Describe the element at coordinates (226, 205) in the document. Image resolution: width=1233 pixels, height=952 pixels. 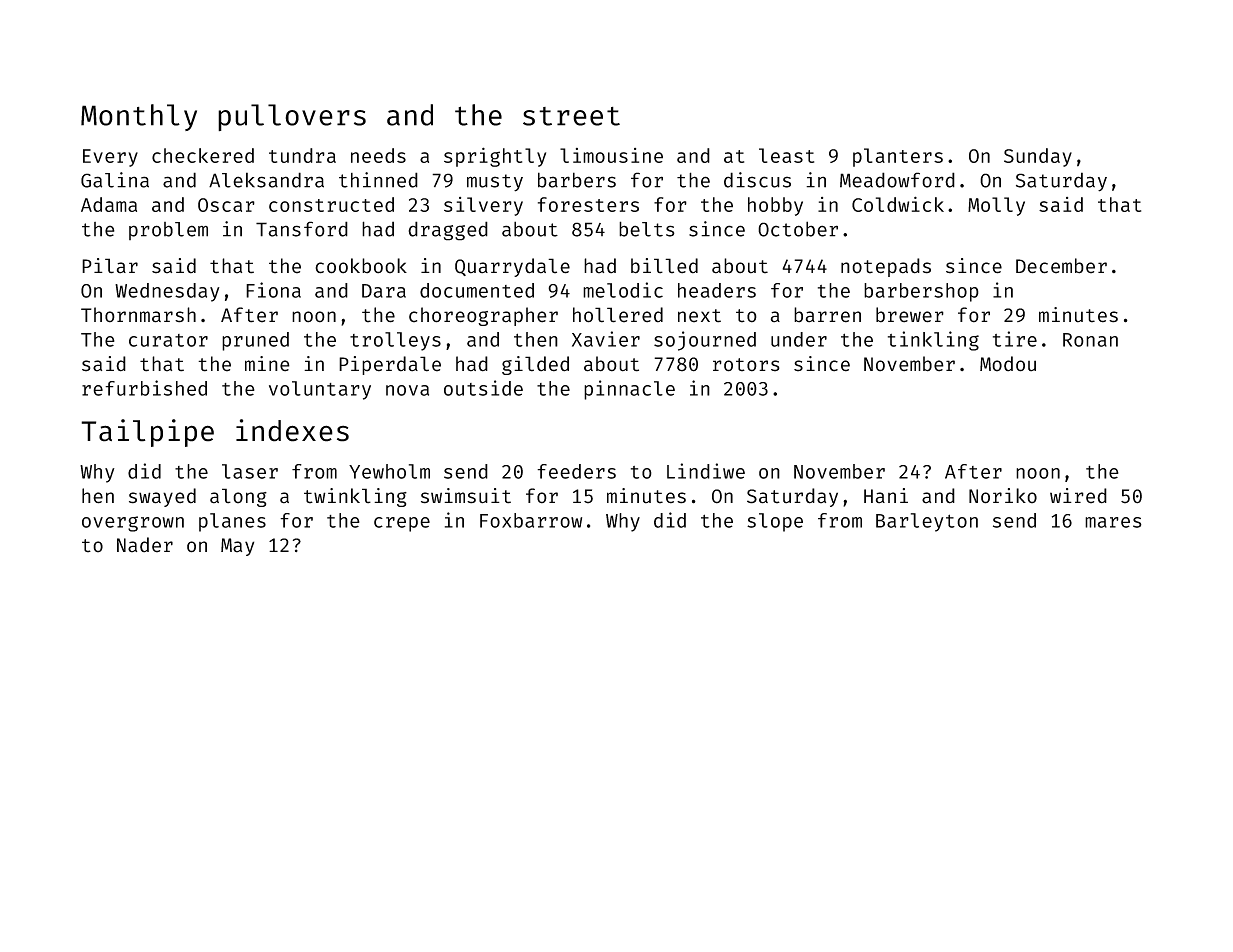
I see `Oscar` at that location.
